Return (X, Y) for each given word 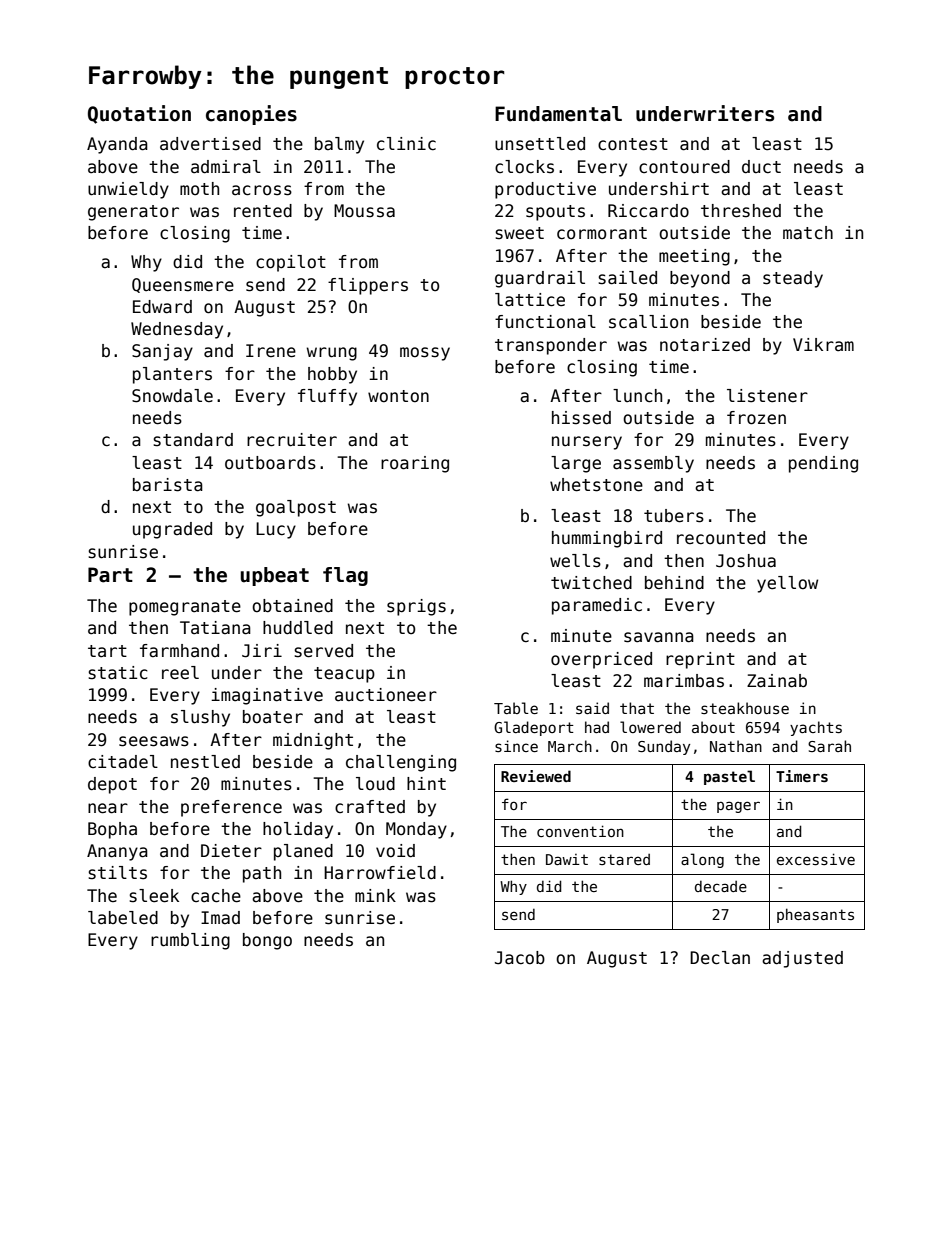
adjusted (802, 959)
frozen (756, 418)
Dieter (231, 851)
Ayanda (117, 145)
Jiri (262, 651)
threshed (741, 211)
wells (575, 561)
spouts (555, 213)
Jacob (520, 958)
